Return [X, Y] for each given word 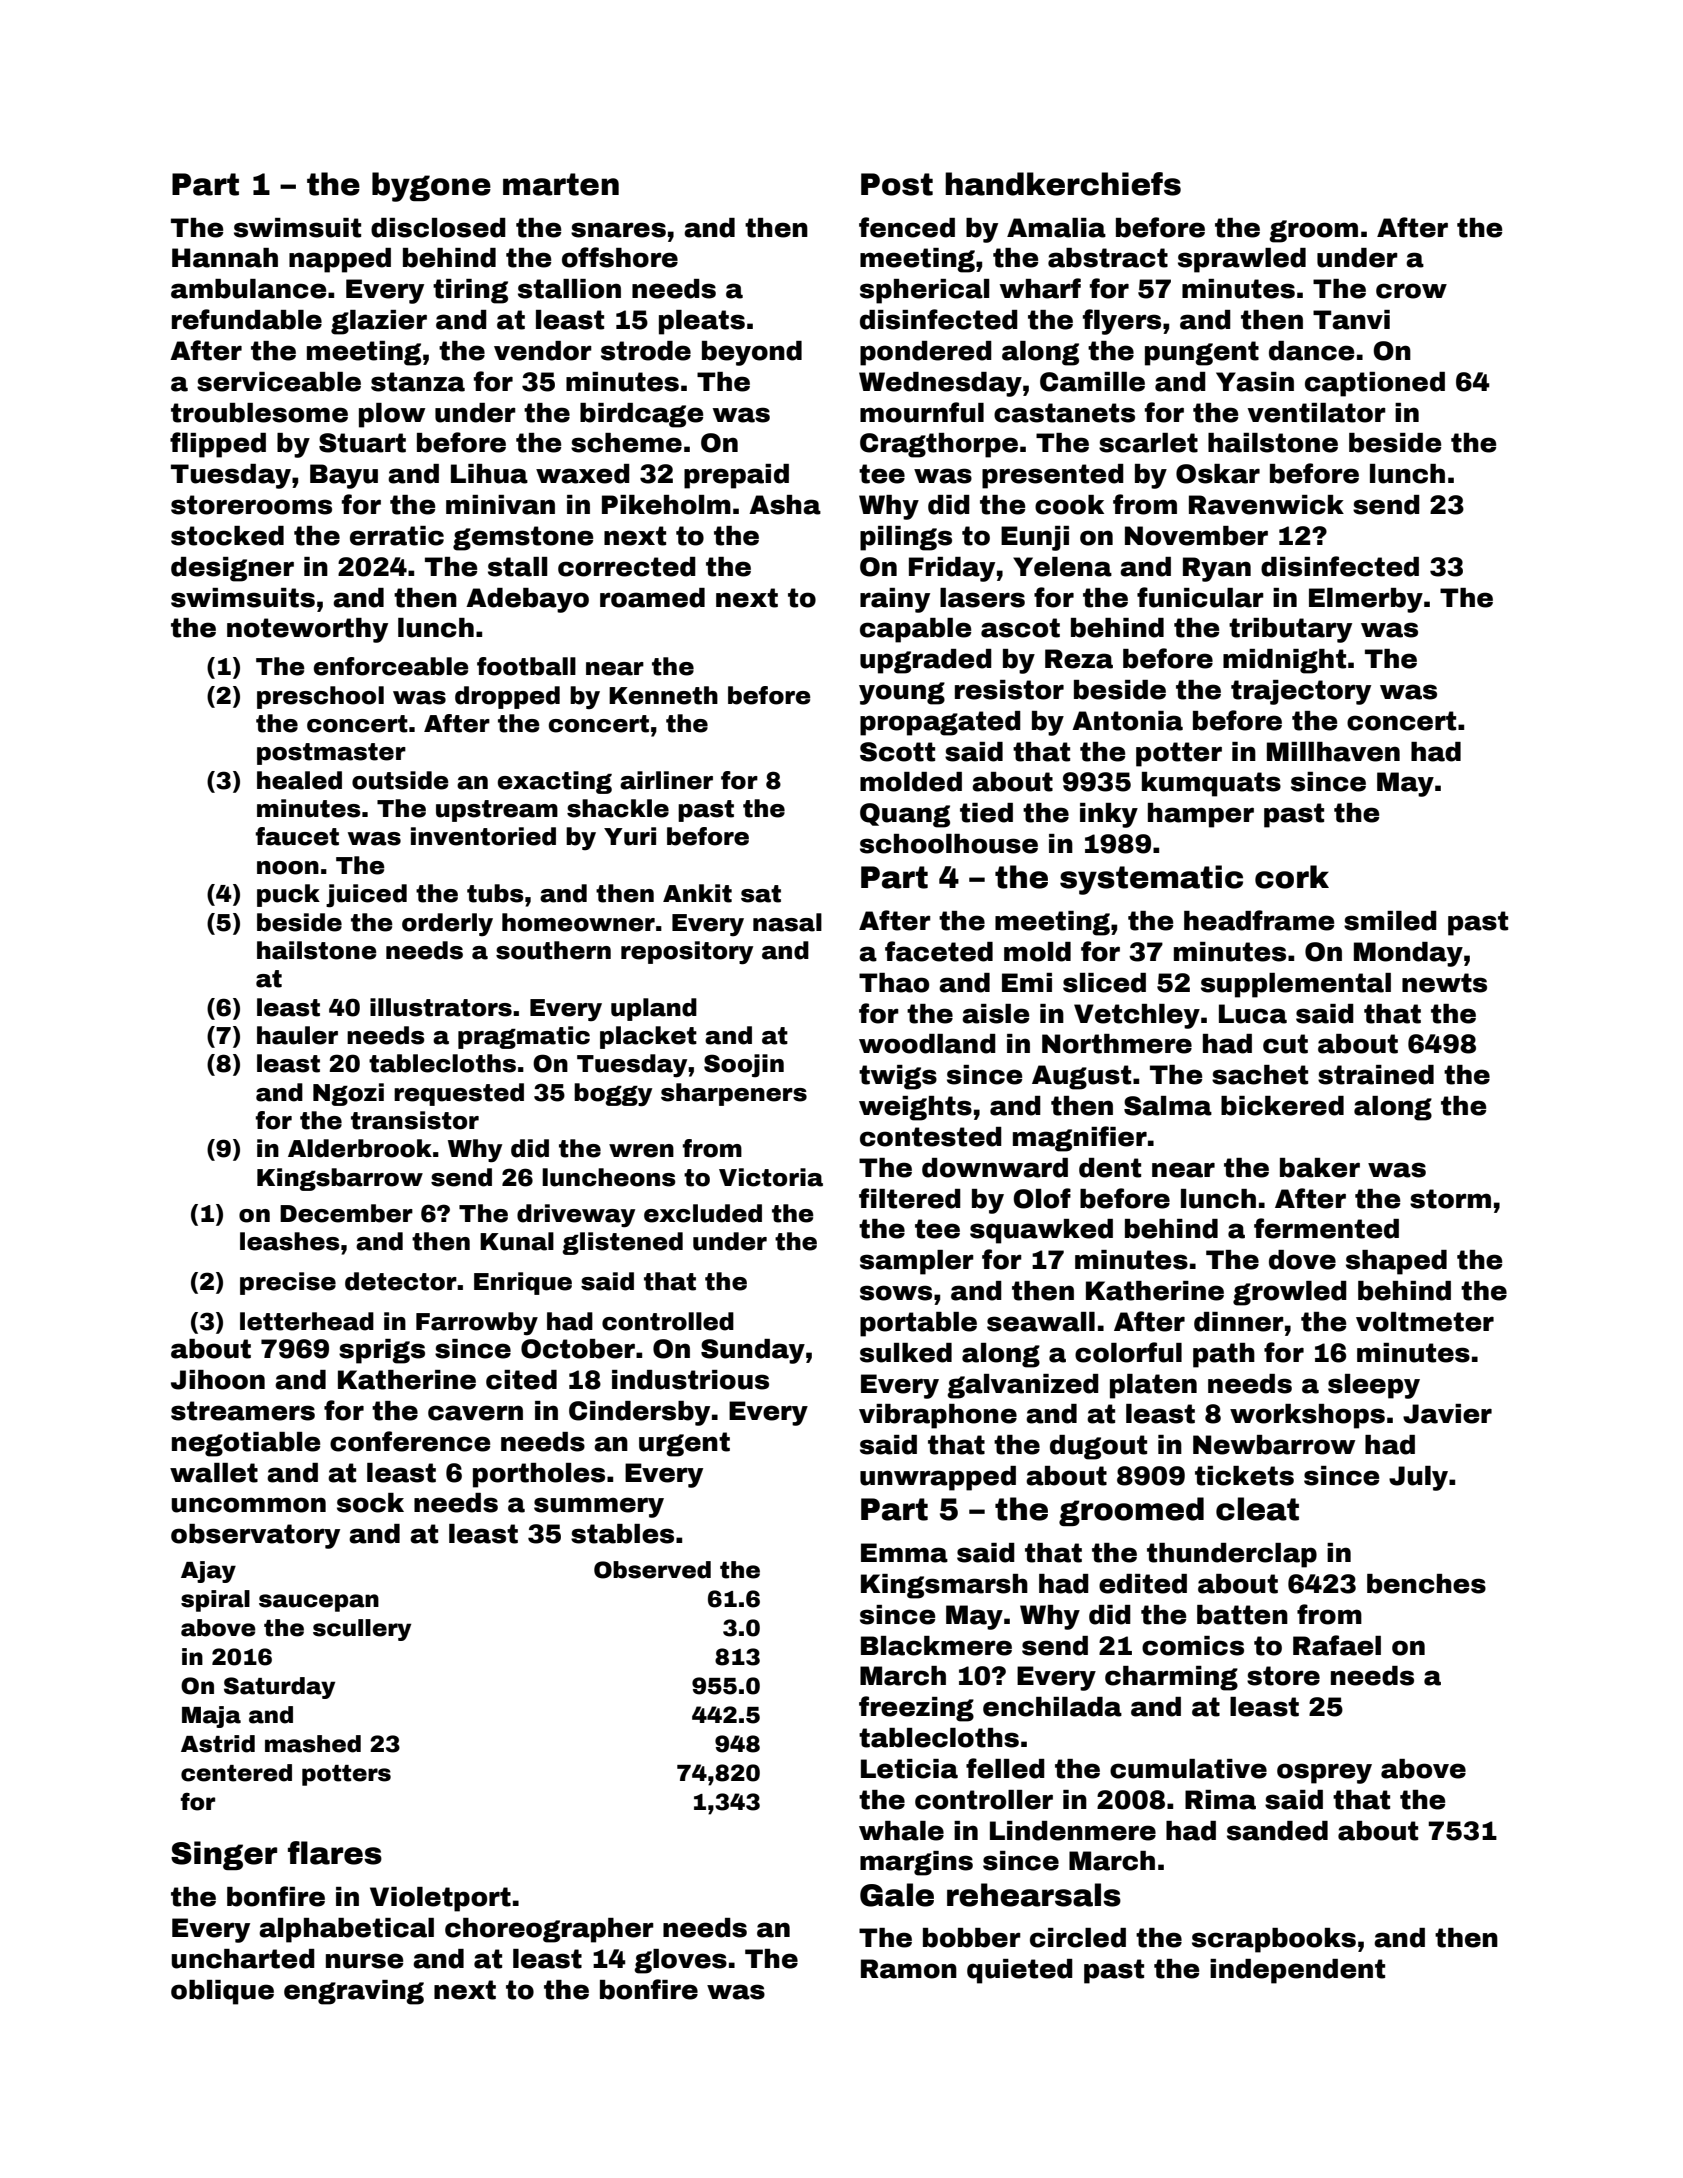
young [902, 693]
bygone [431, 187]
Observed [652, 1570]
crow [1411, 291]
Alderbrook [360, 1148]
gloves [680, 1961]
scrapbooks [1274, 1940]
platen [1153, 1386]
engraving [354, 1992]
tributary [1290, 630]
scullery [362, 1630]
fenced [907, 227]
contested [931, 1137]
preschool [320, 697]
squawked [1041, 1231]
